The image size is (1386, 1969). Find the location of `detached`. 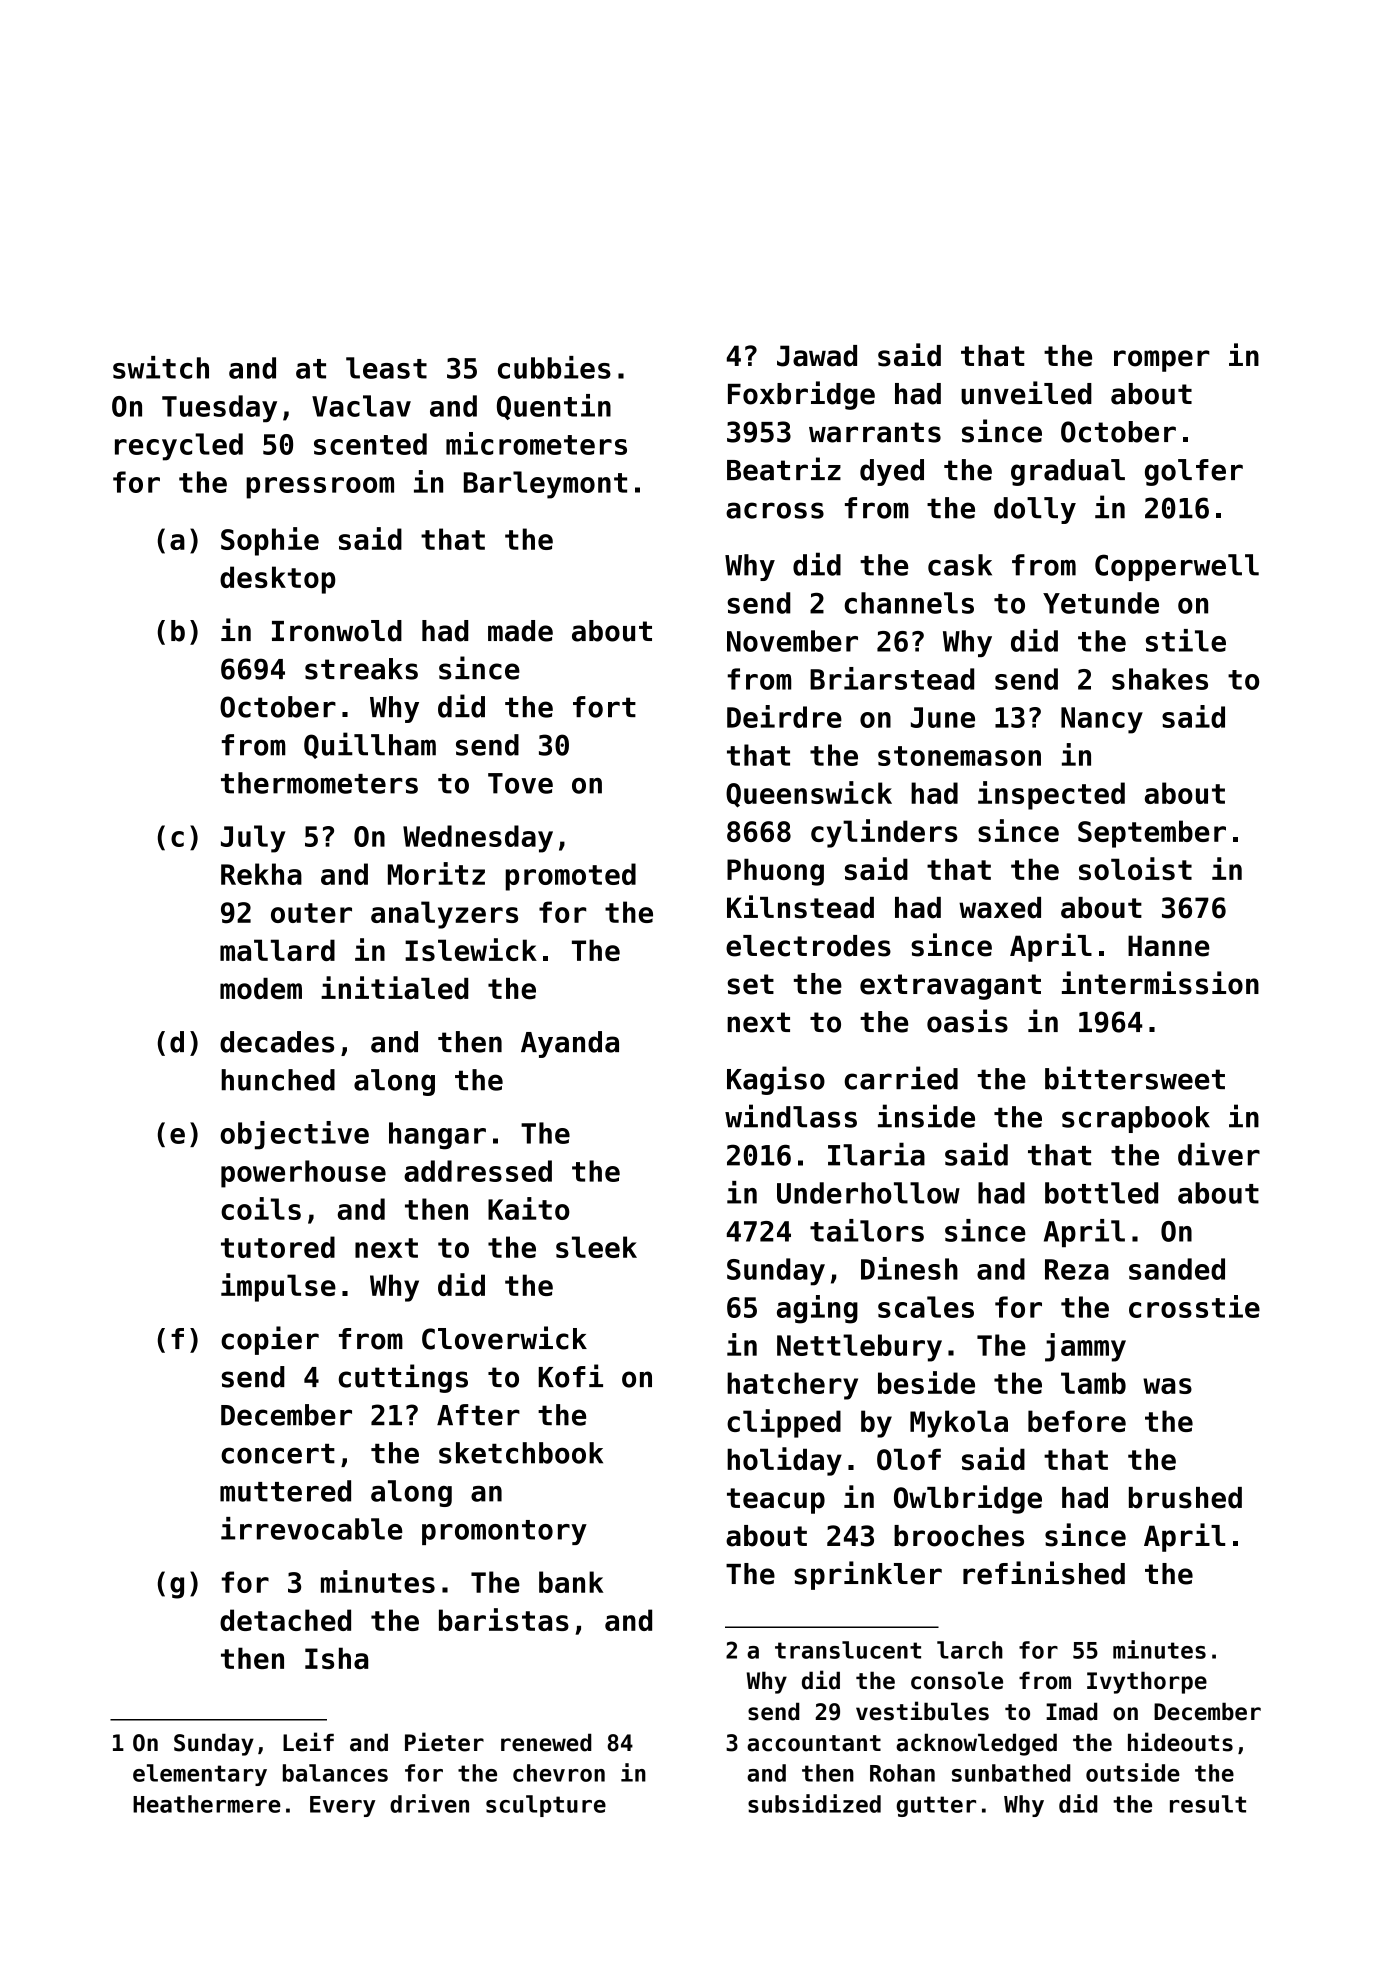

detached is located at coordinates (285, 1620).
